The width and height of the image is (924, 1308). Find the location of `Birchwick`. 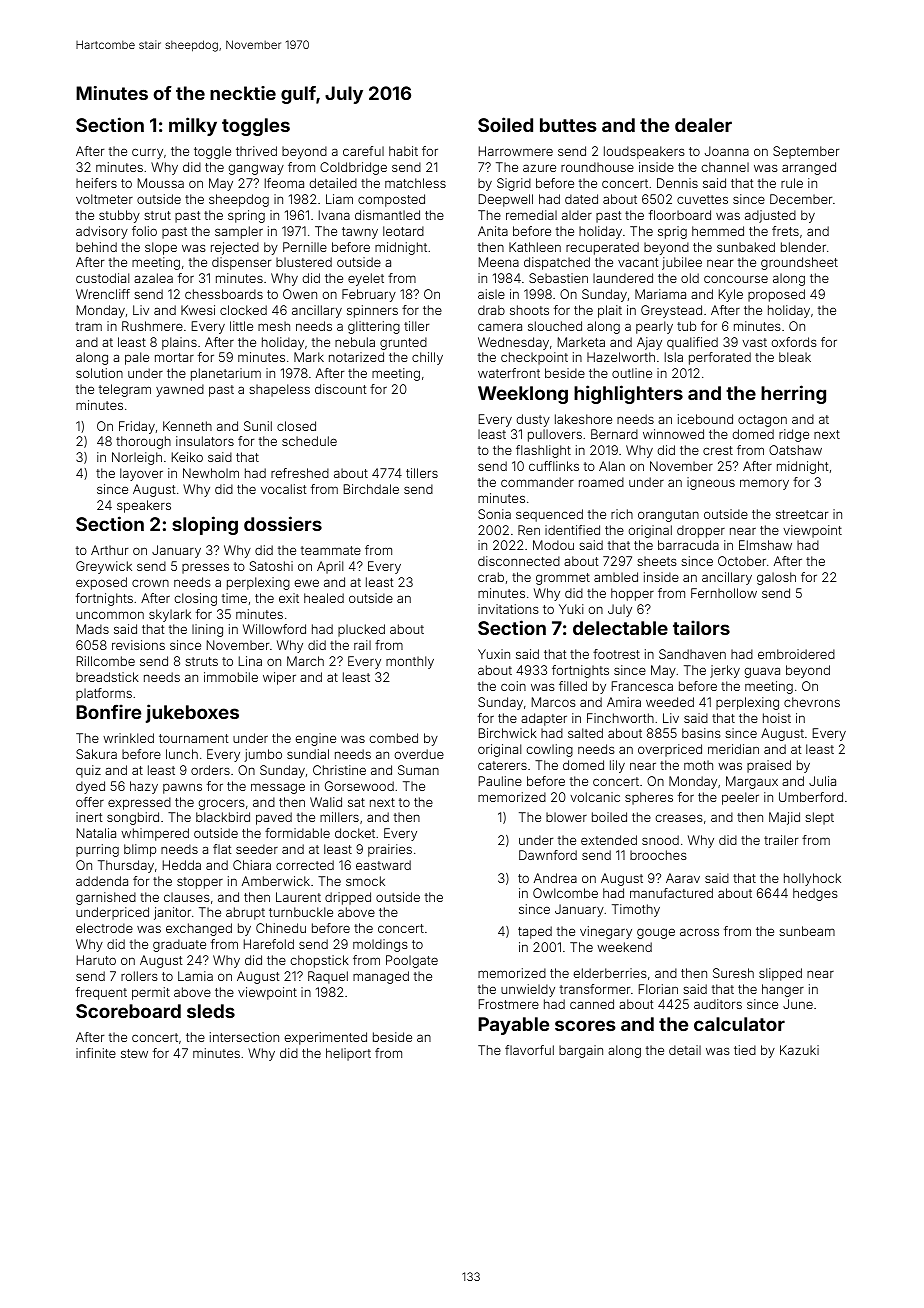

Birchwick is located at coordinates (508, 733).
